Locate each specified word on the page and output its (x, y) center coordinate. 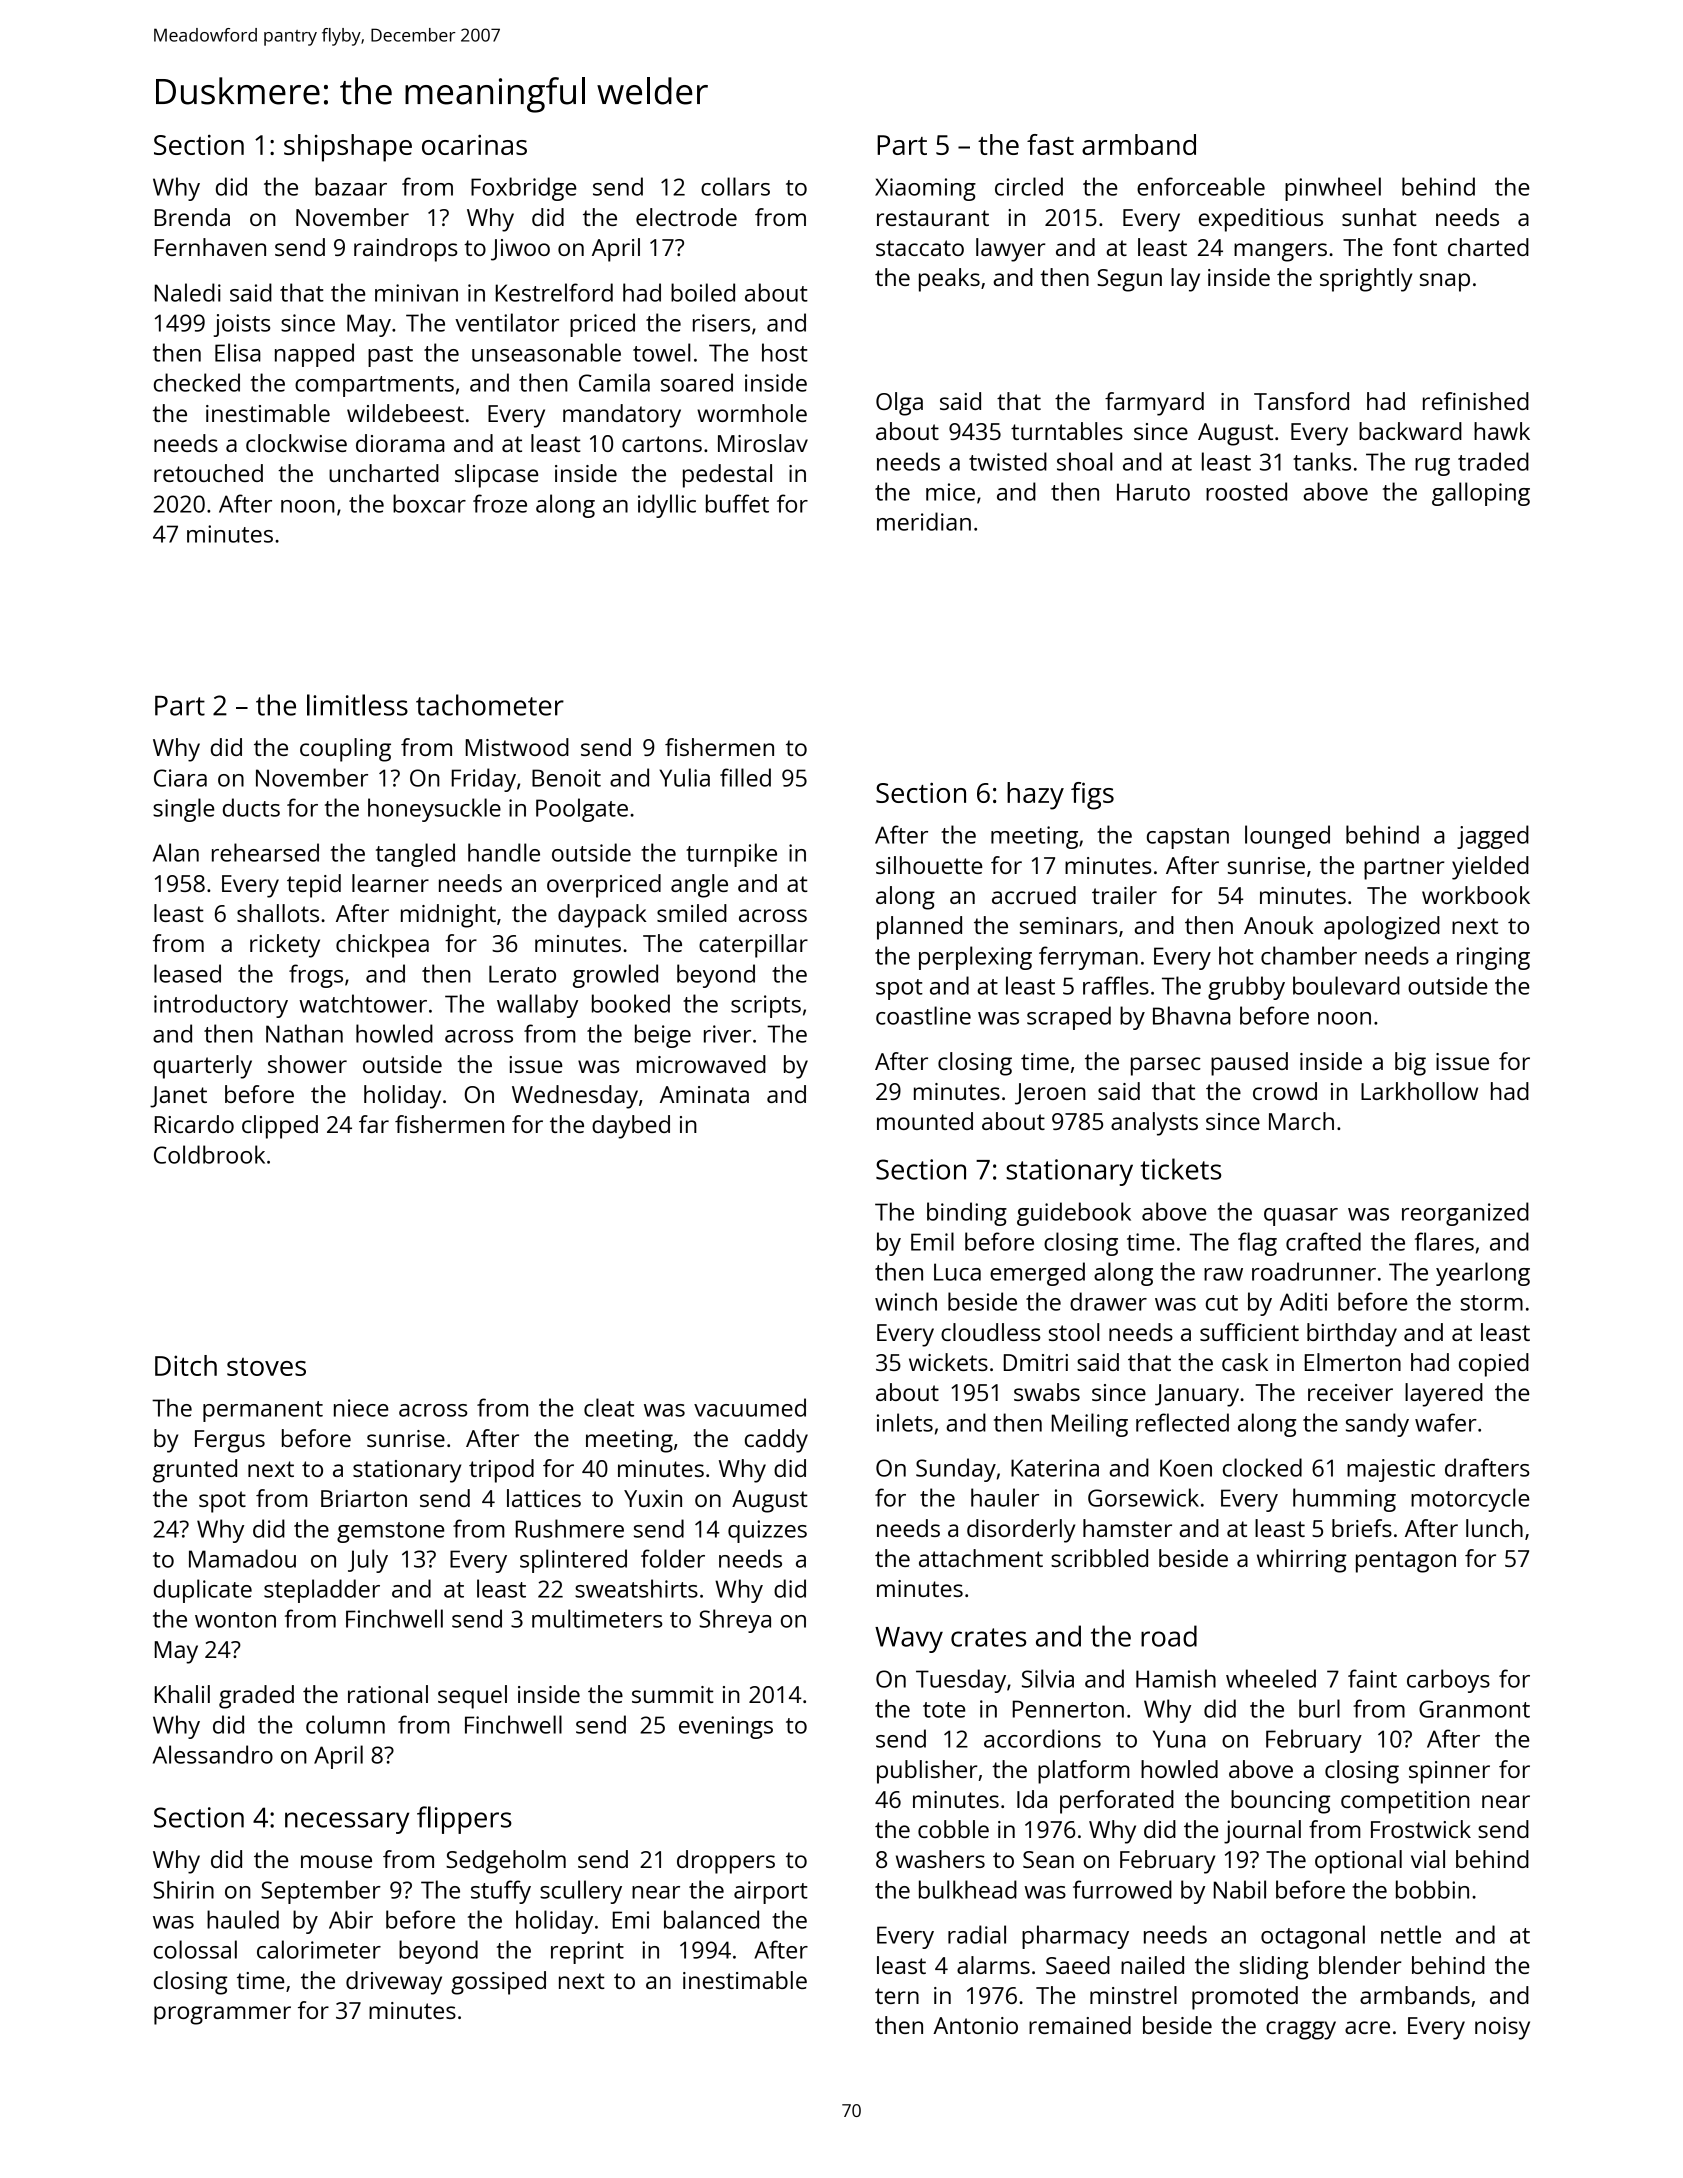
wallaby (537, 1006)
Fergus (230, 1441)
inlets (905, 1422)
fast (1050, 144)
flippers (464, 1820)
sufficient (1249, 1332)
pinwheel (1333, 189)
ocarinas (474, 145)
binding (967, 1214)
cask (1245, 1362)
